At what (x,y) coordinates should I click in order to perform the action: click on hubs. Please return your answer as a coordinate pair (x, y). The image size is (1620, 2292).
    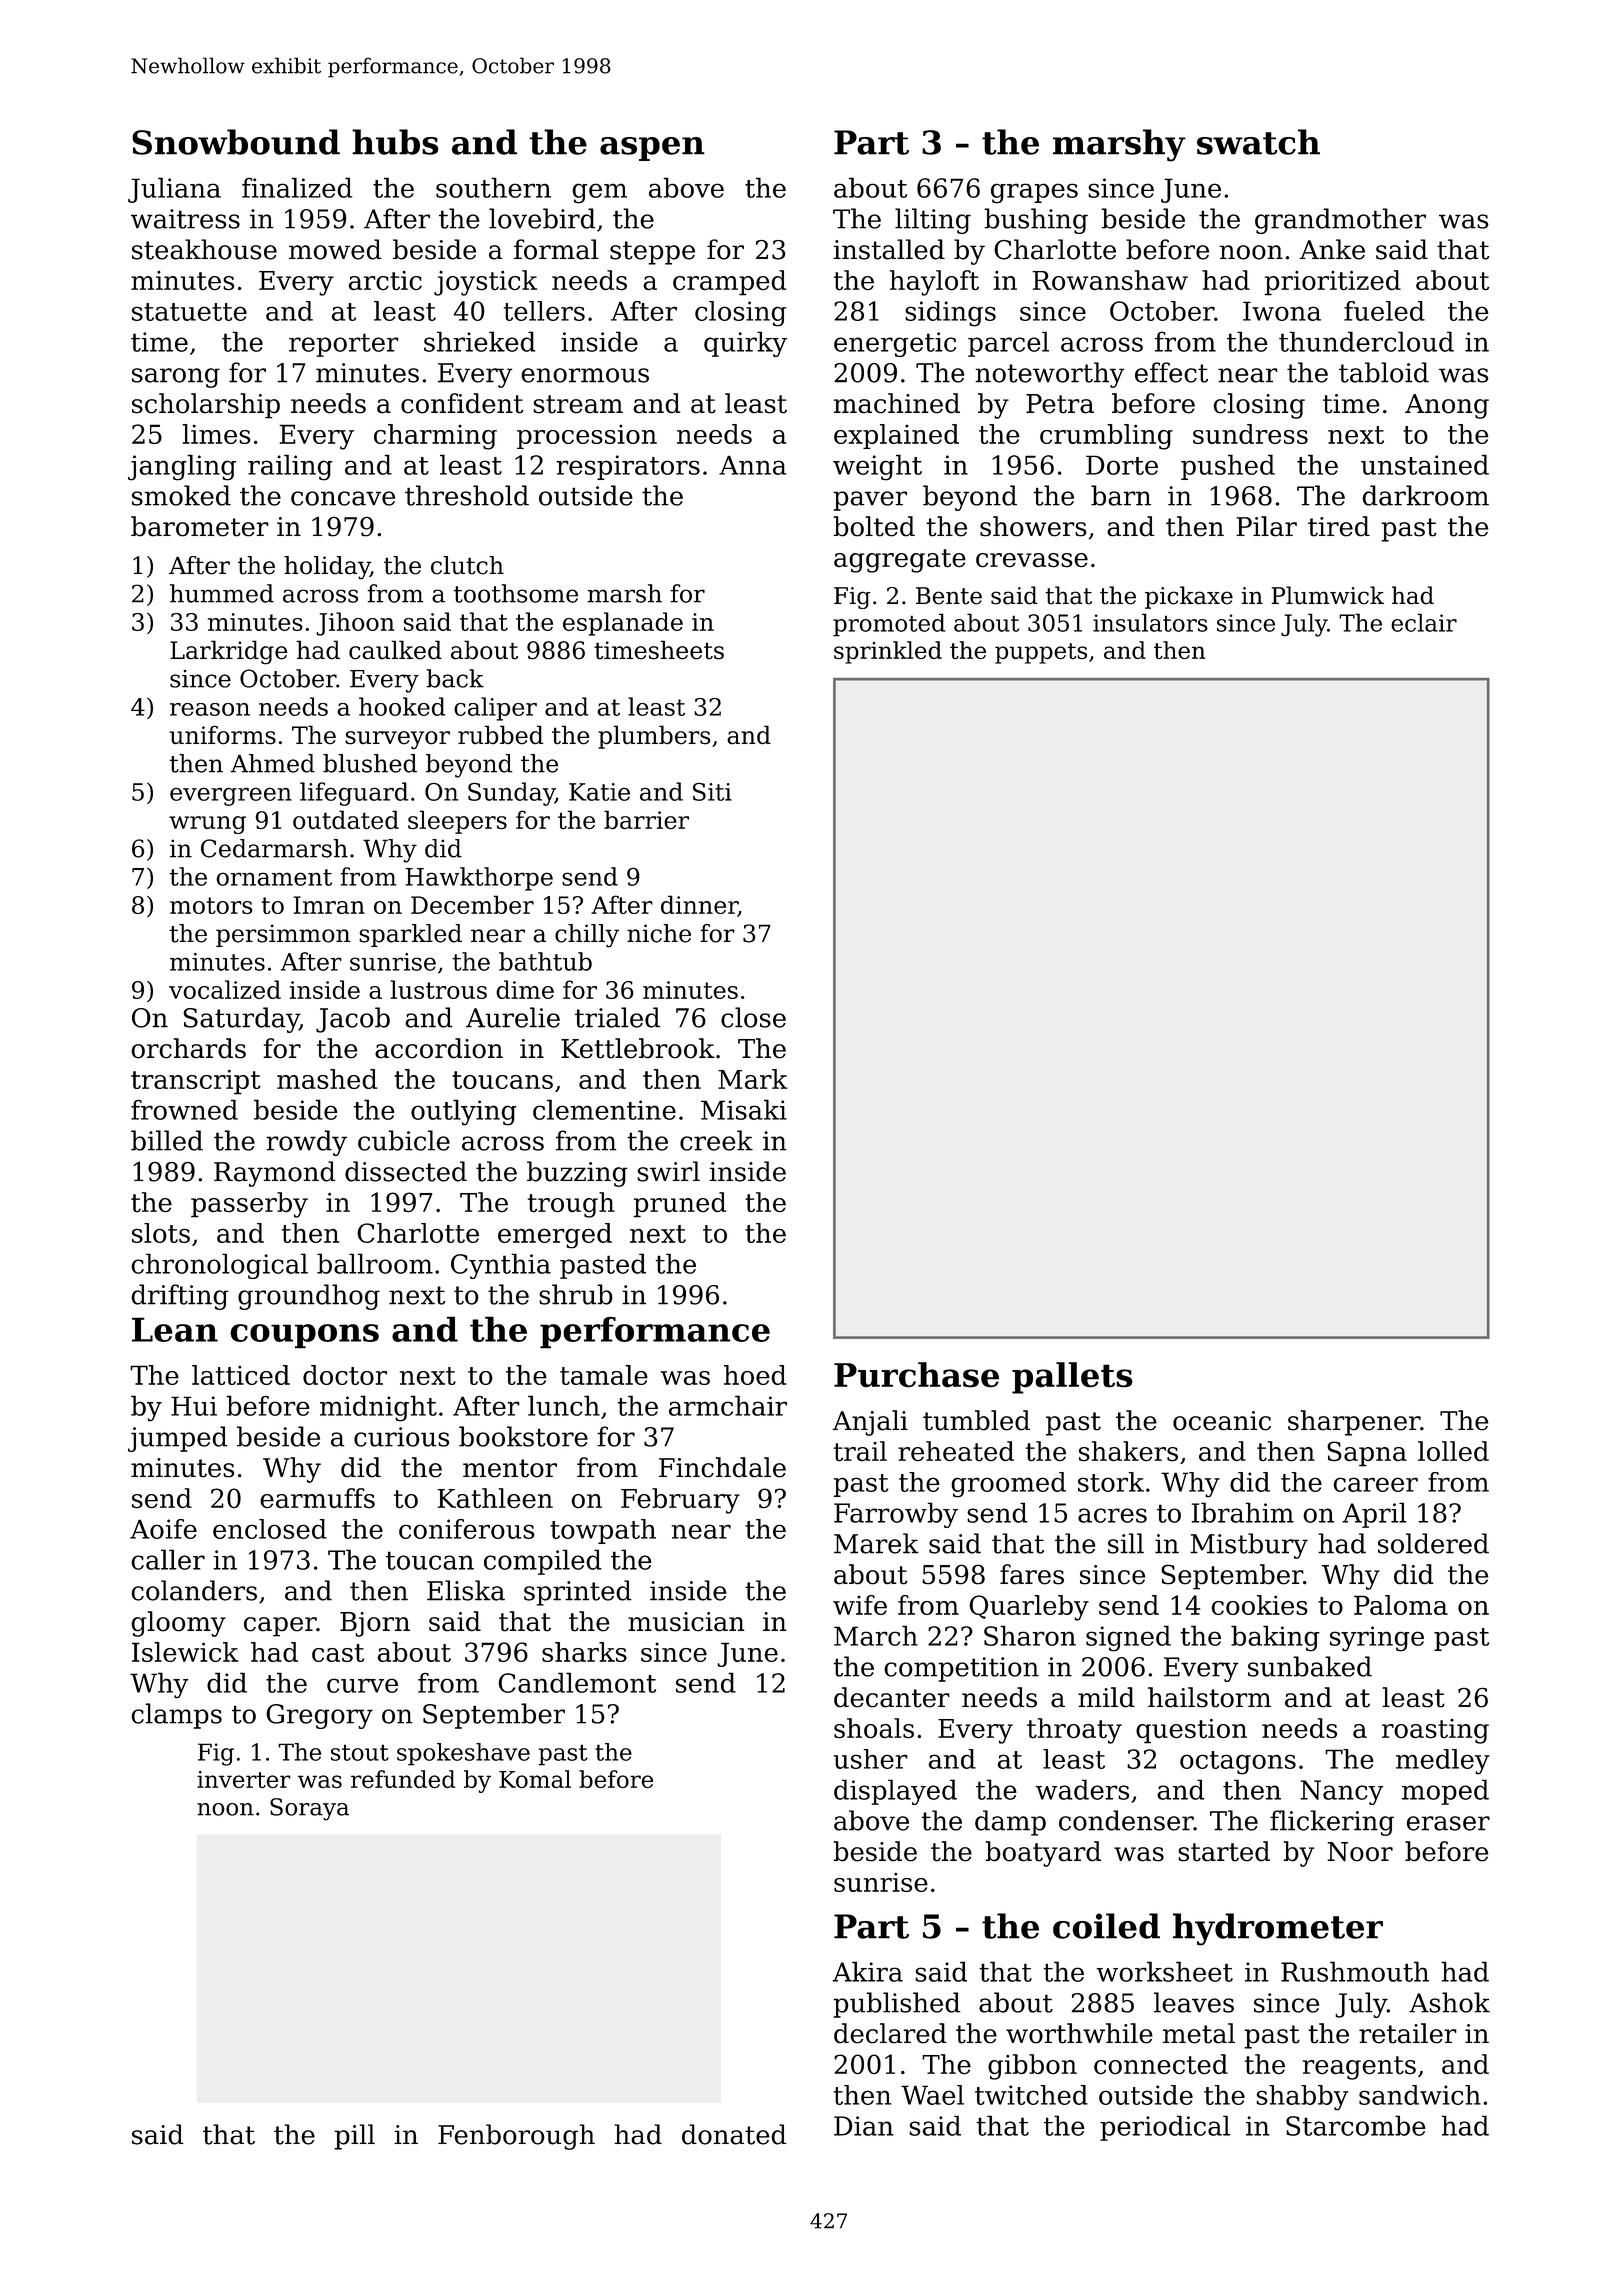
    Looking at the image, I should click on (395, 142).
